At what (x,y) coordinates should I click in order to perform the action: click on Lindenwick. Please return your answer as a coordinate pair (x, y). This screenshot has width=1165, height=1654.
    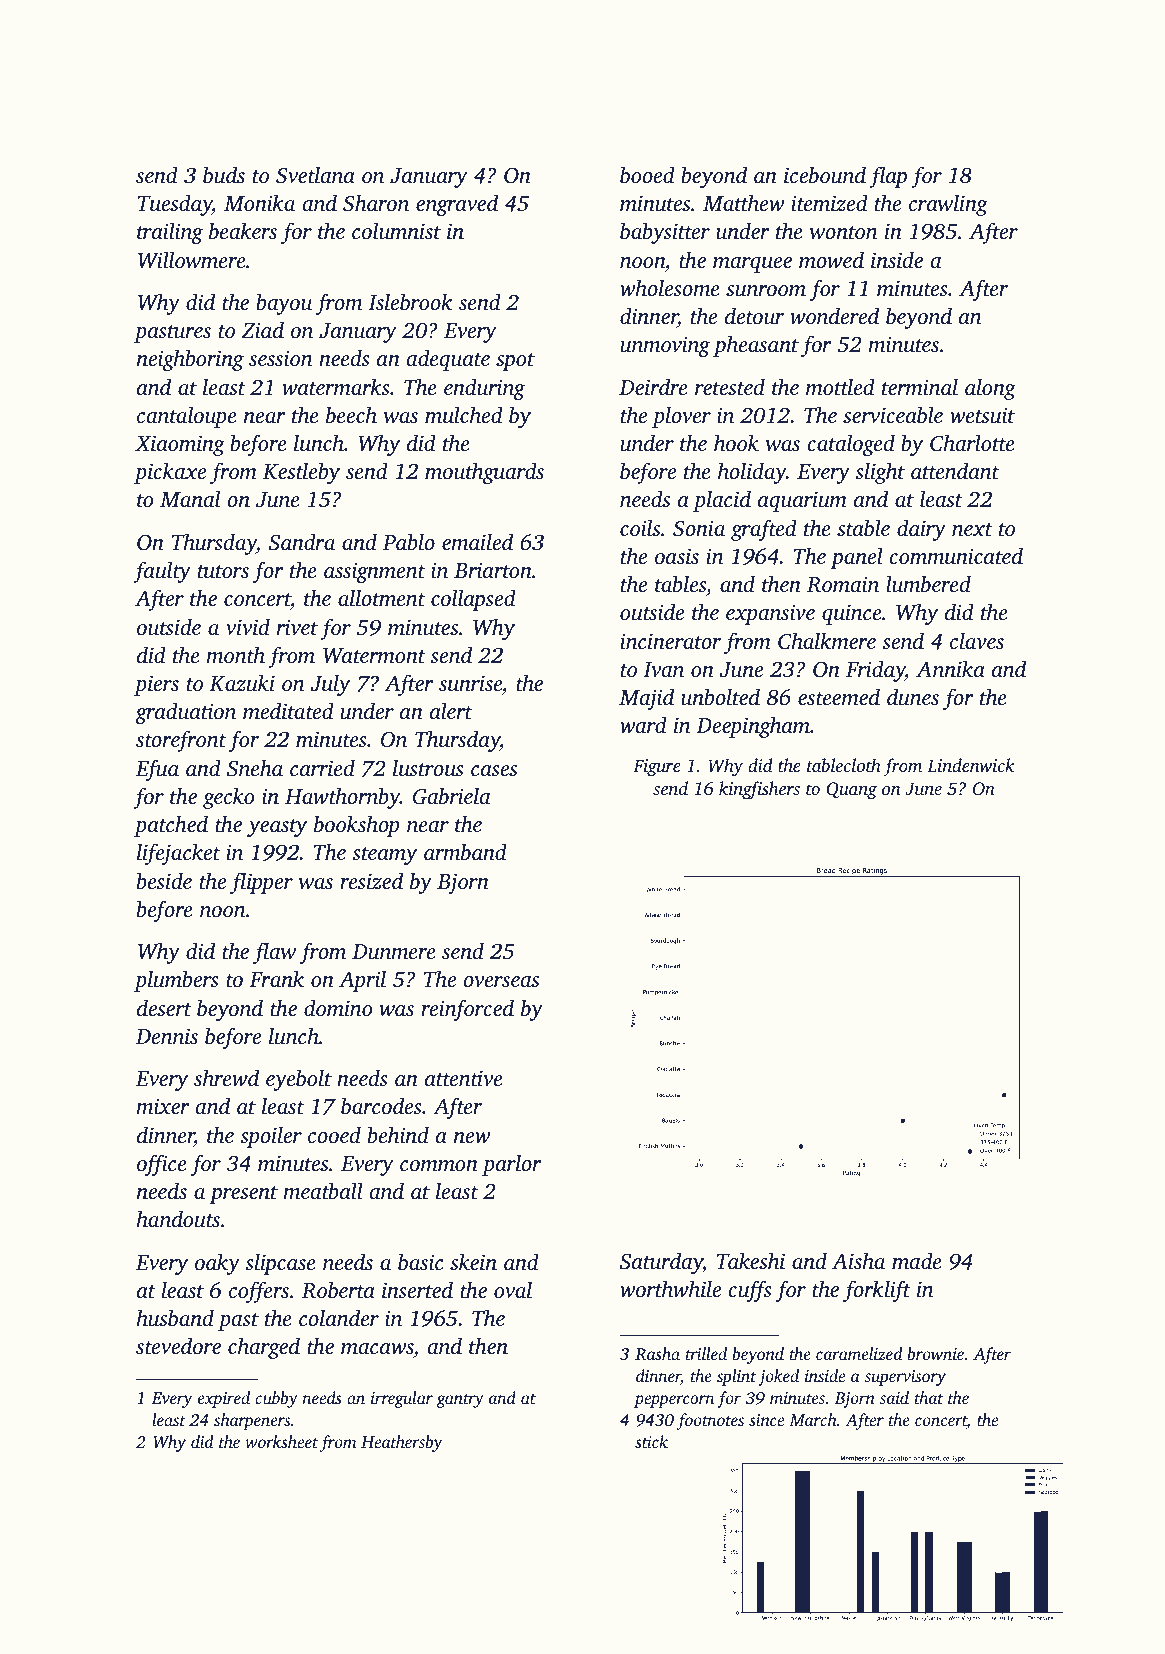
    Looking at the image, I should click on (971, 765).
